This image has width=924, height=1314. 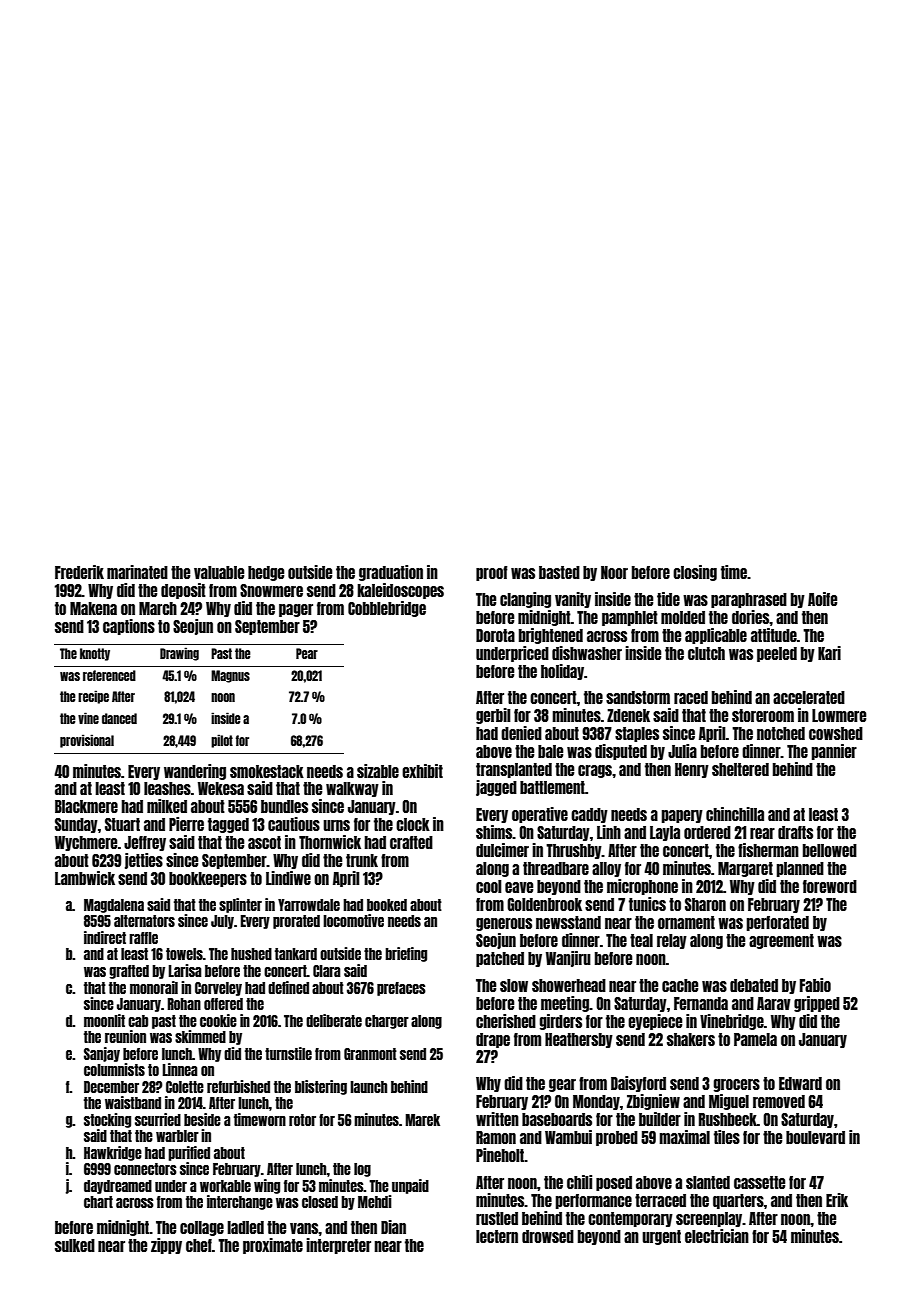 I want to click on drowsed, so click(x=548, y=1236).
